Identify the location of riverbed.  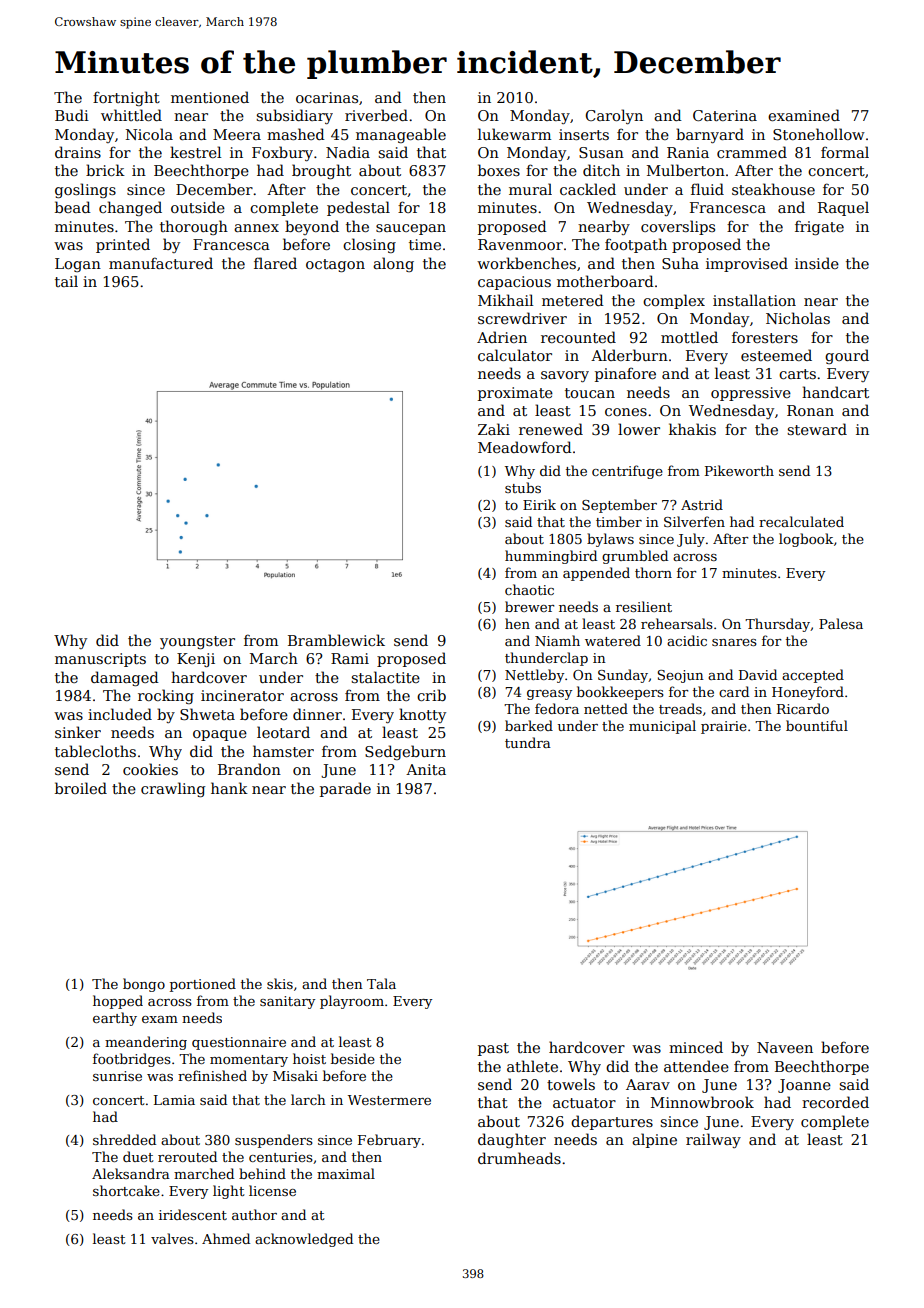
(376, 115).
